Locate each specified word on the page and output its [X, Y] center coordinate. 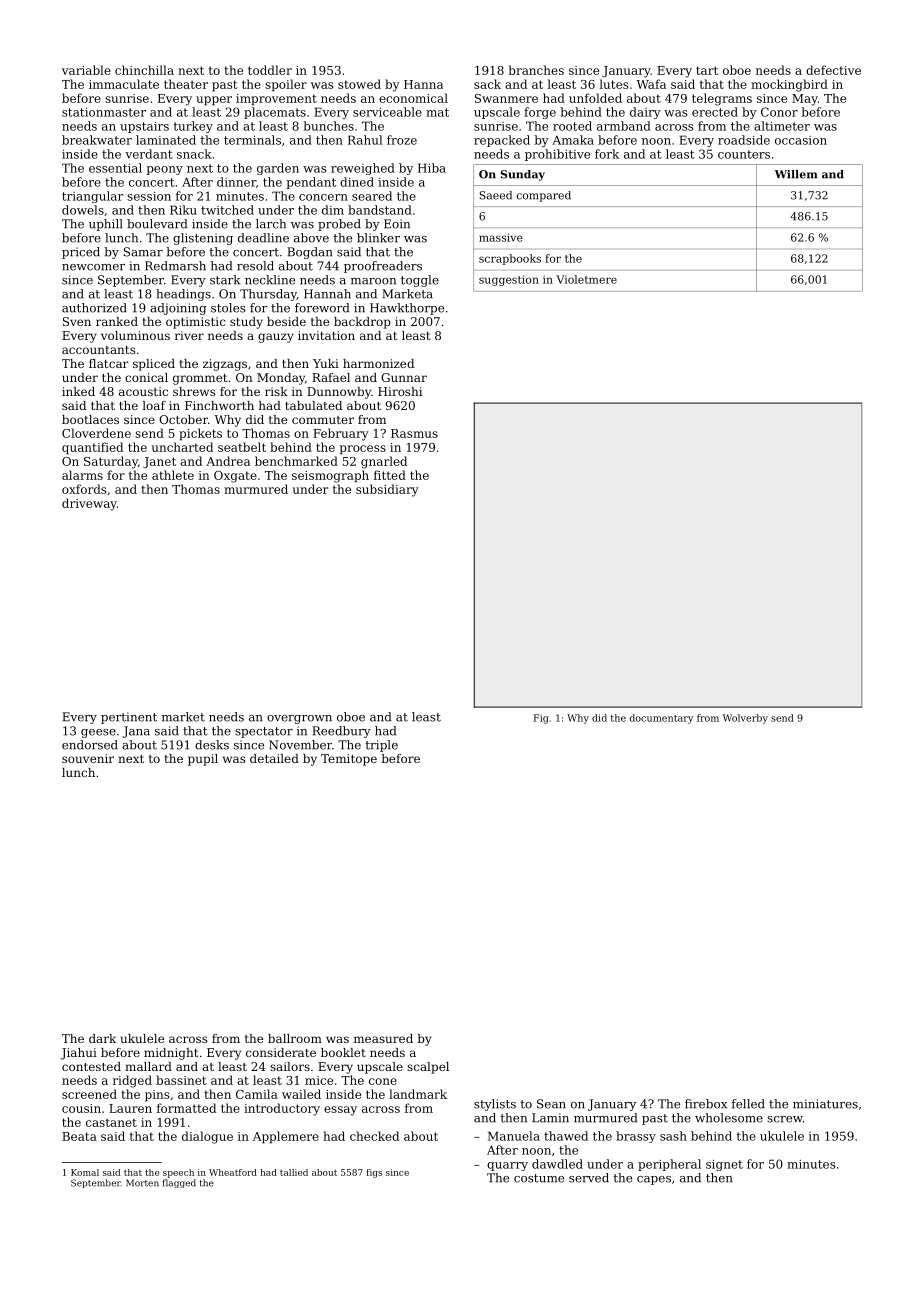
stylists [495, 1105]
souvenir [88, 758]
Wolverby [745, 719]
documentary [661, 719]
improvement [276, 100]
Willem [796, 174]
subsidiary [387, 490]
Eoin [397, 224]
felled [748, 1104]
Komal [85, 1172]
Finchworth [219, 405]
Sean [551, 1104]
